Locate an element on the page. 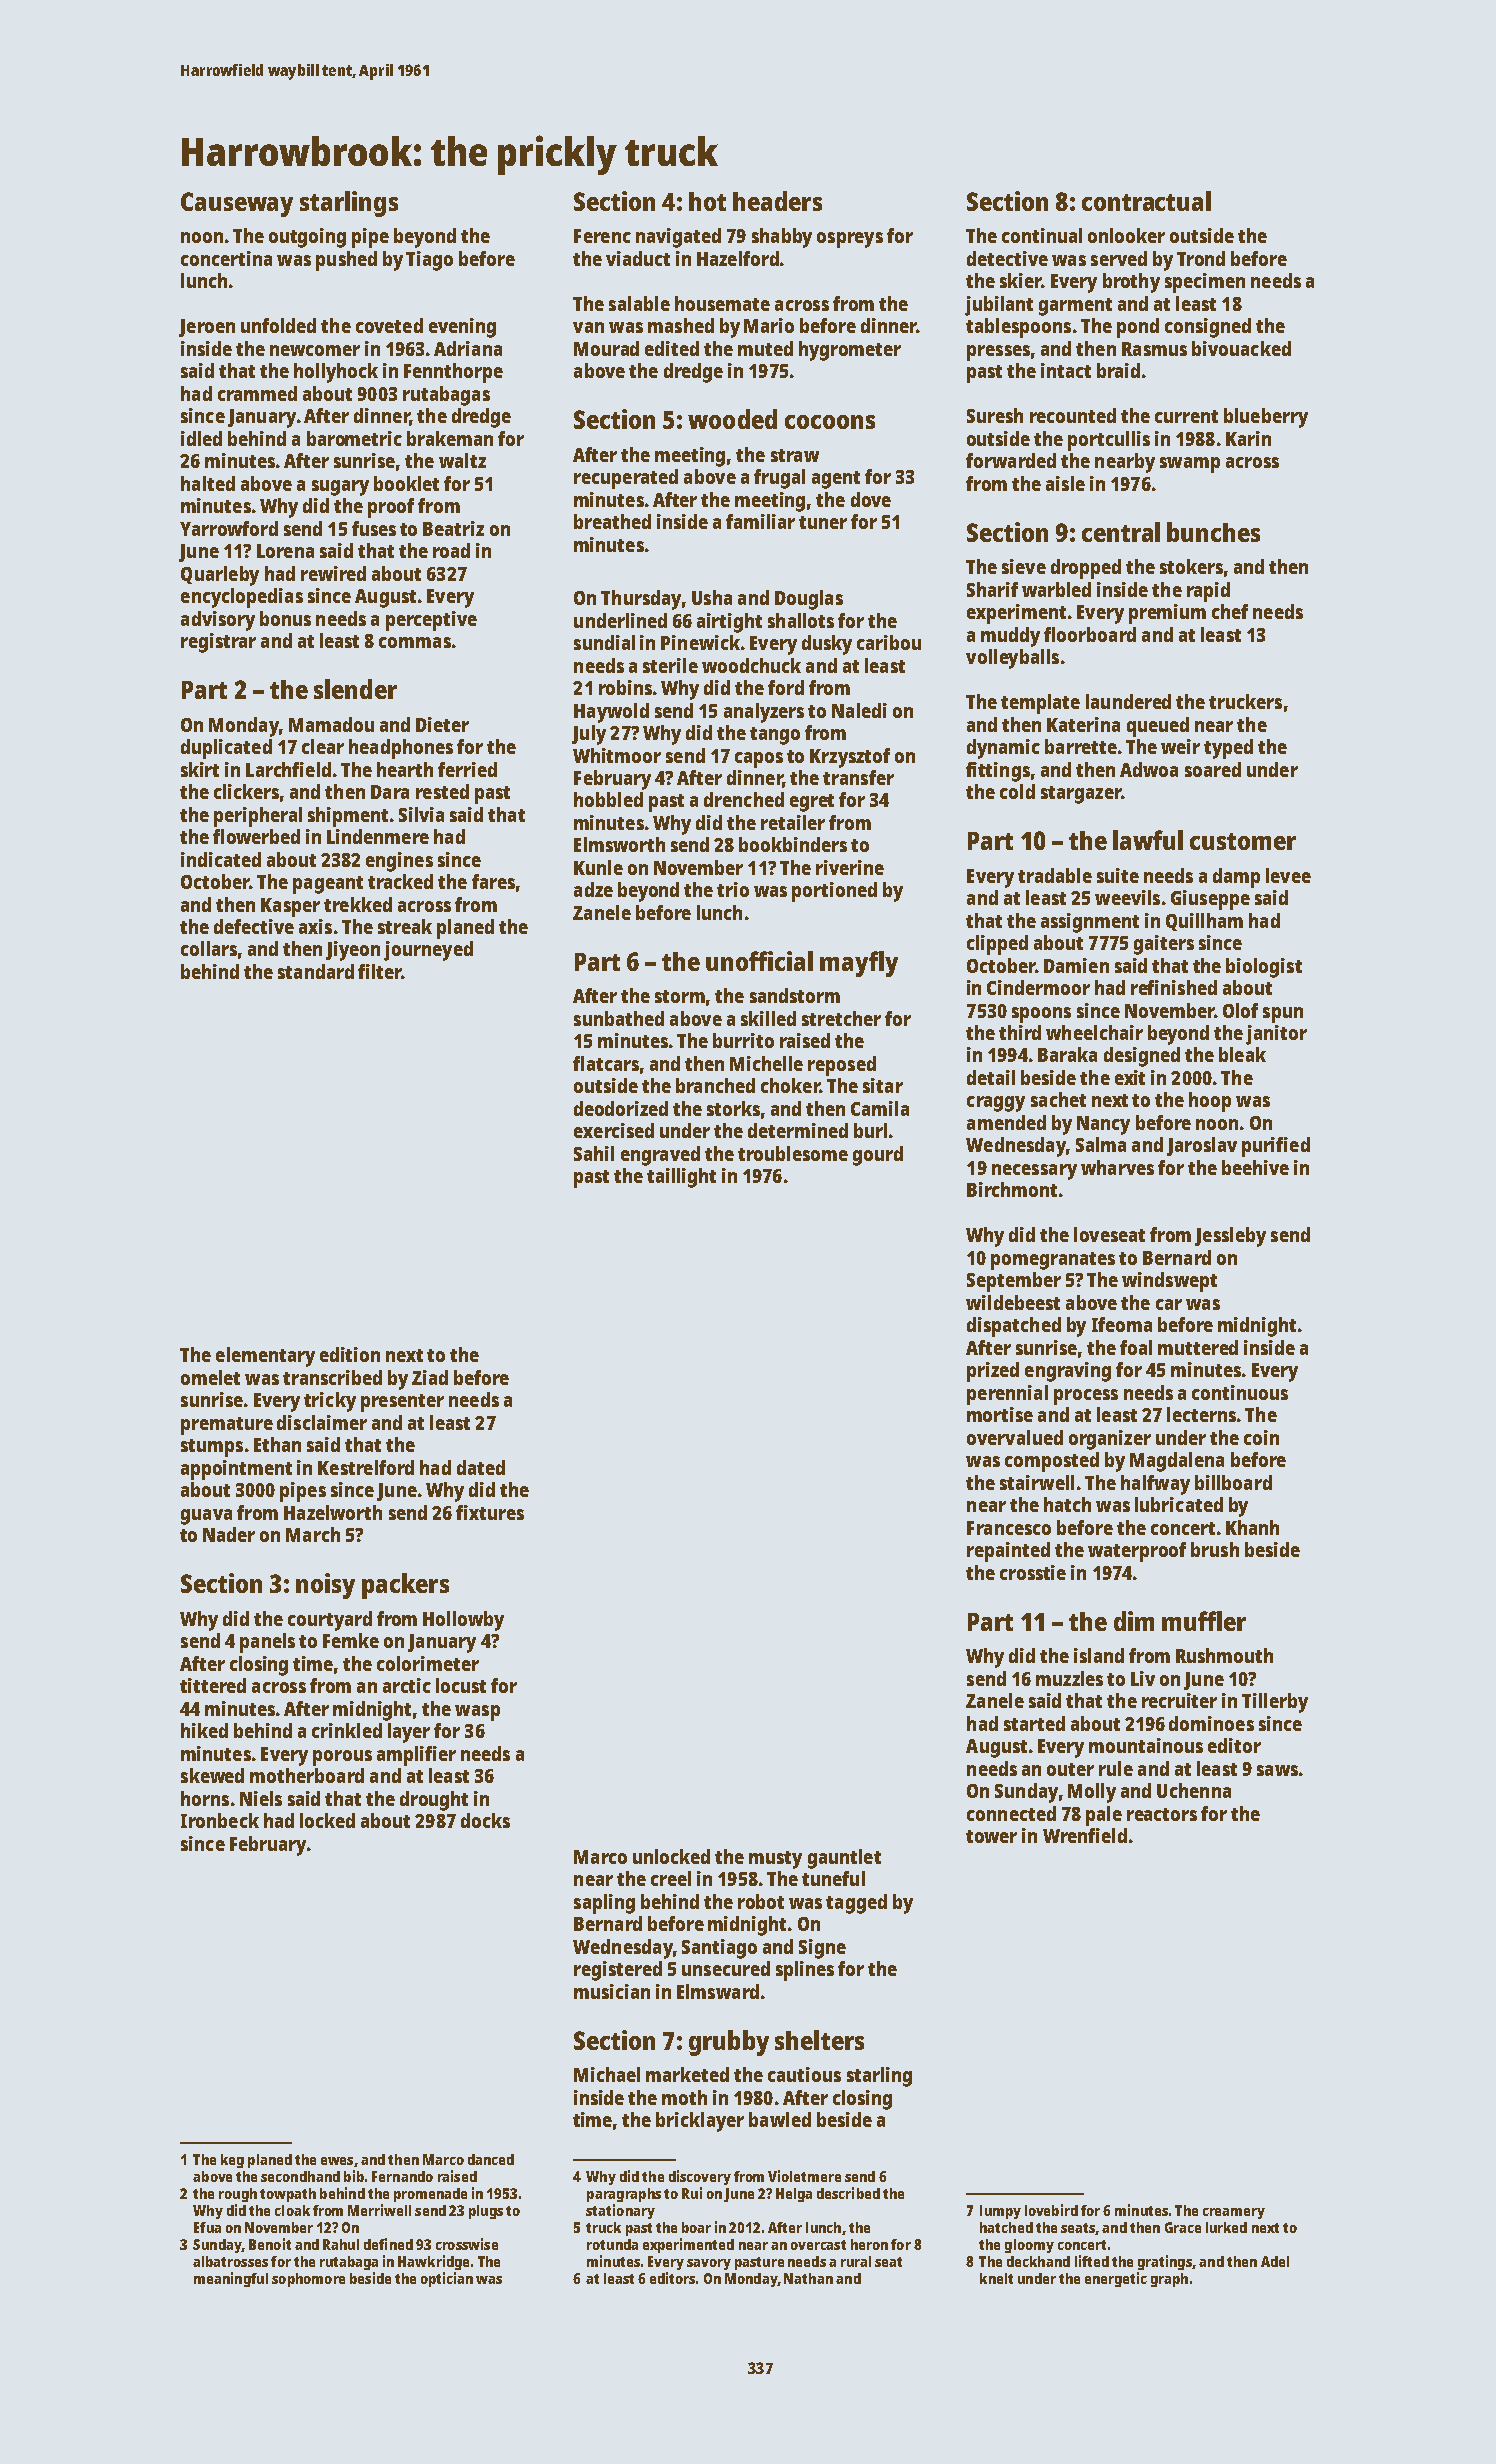  customer is located at coordinates (1243, 841).
